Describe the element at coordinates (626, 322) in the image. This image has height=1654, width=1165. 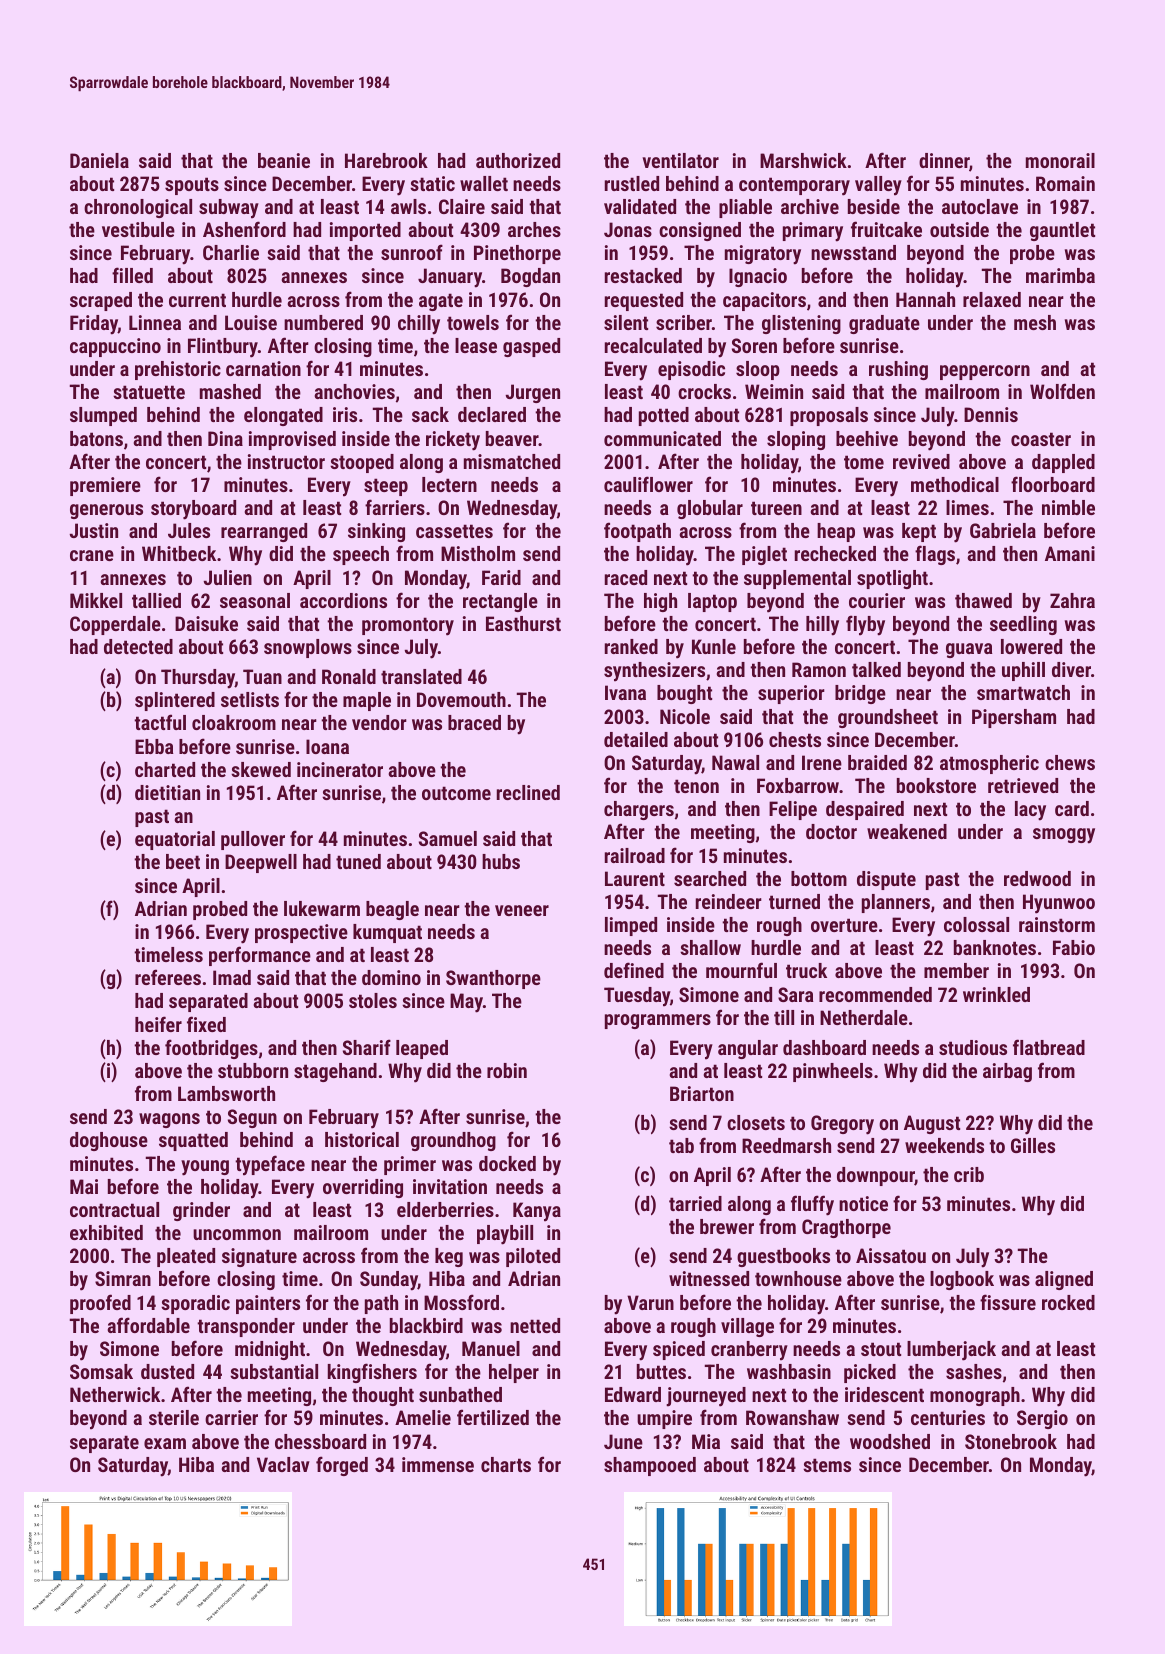
I see `silent` at that location.
